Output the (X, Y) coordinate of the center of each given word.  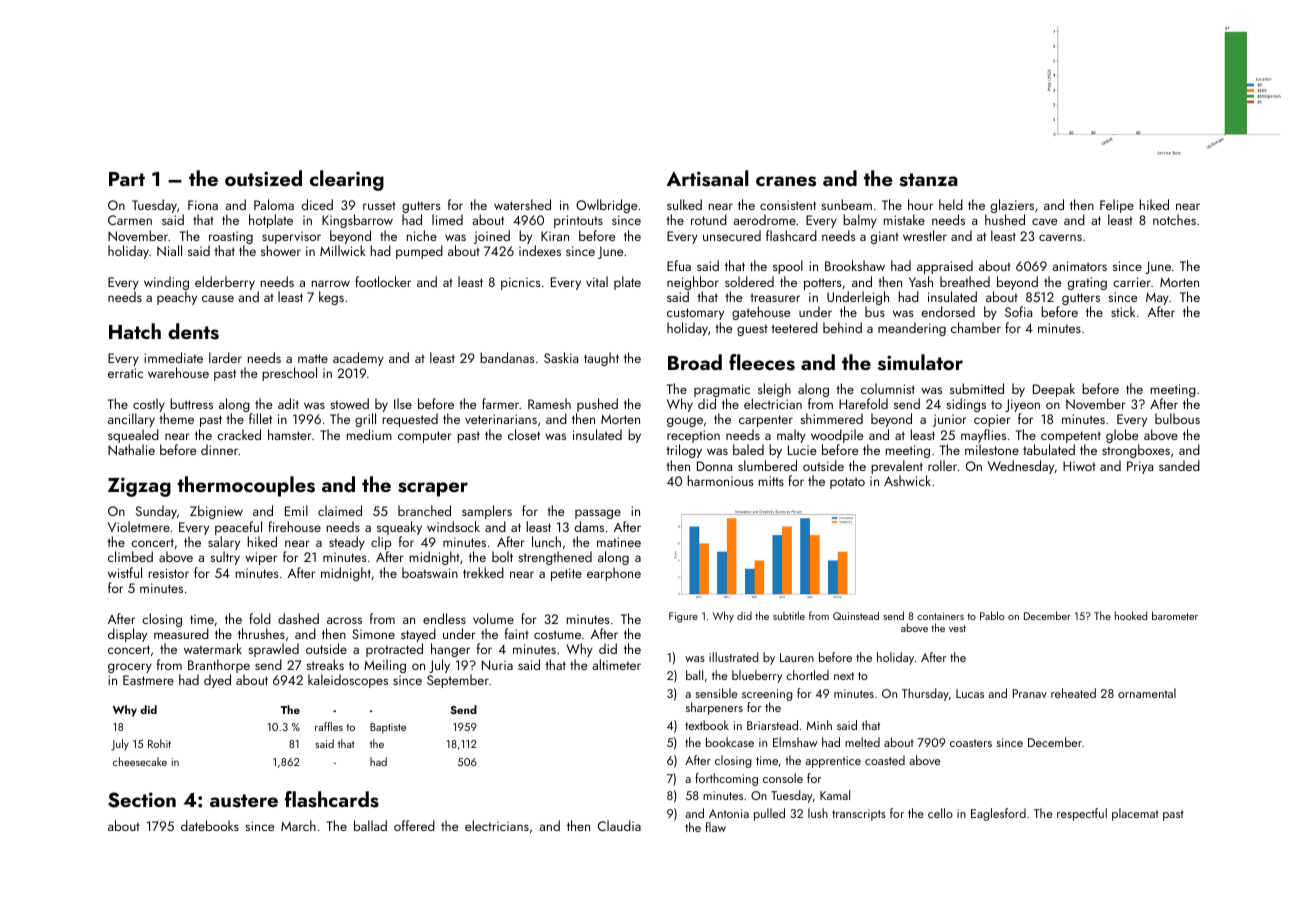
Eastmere (148, 680)
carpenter (766, 421)
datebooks (210, 825)
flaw (715, 827)
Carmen (130, 220)
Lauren (797, 657)
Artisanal (707, 178)
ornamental (1147, 693)
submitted (977, 388)
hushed (1005, 219)
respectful (1082, 814)
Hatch (135, 331)
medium (369, 434)
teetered (794, 327)
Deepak (1054, 390)
